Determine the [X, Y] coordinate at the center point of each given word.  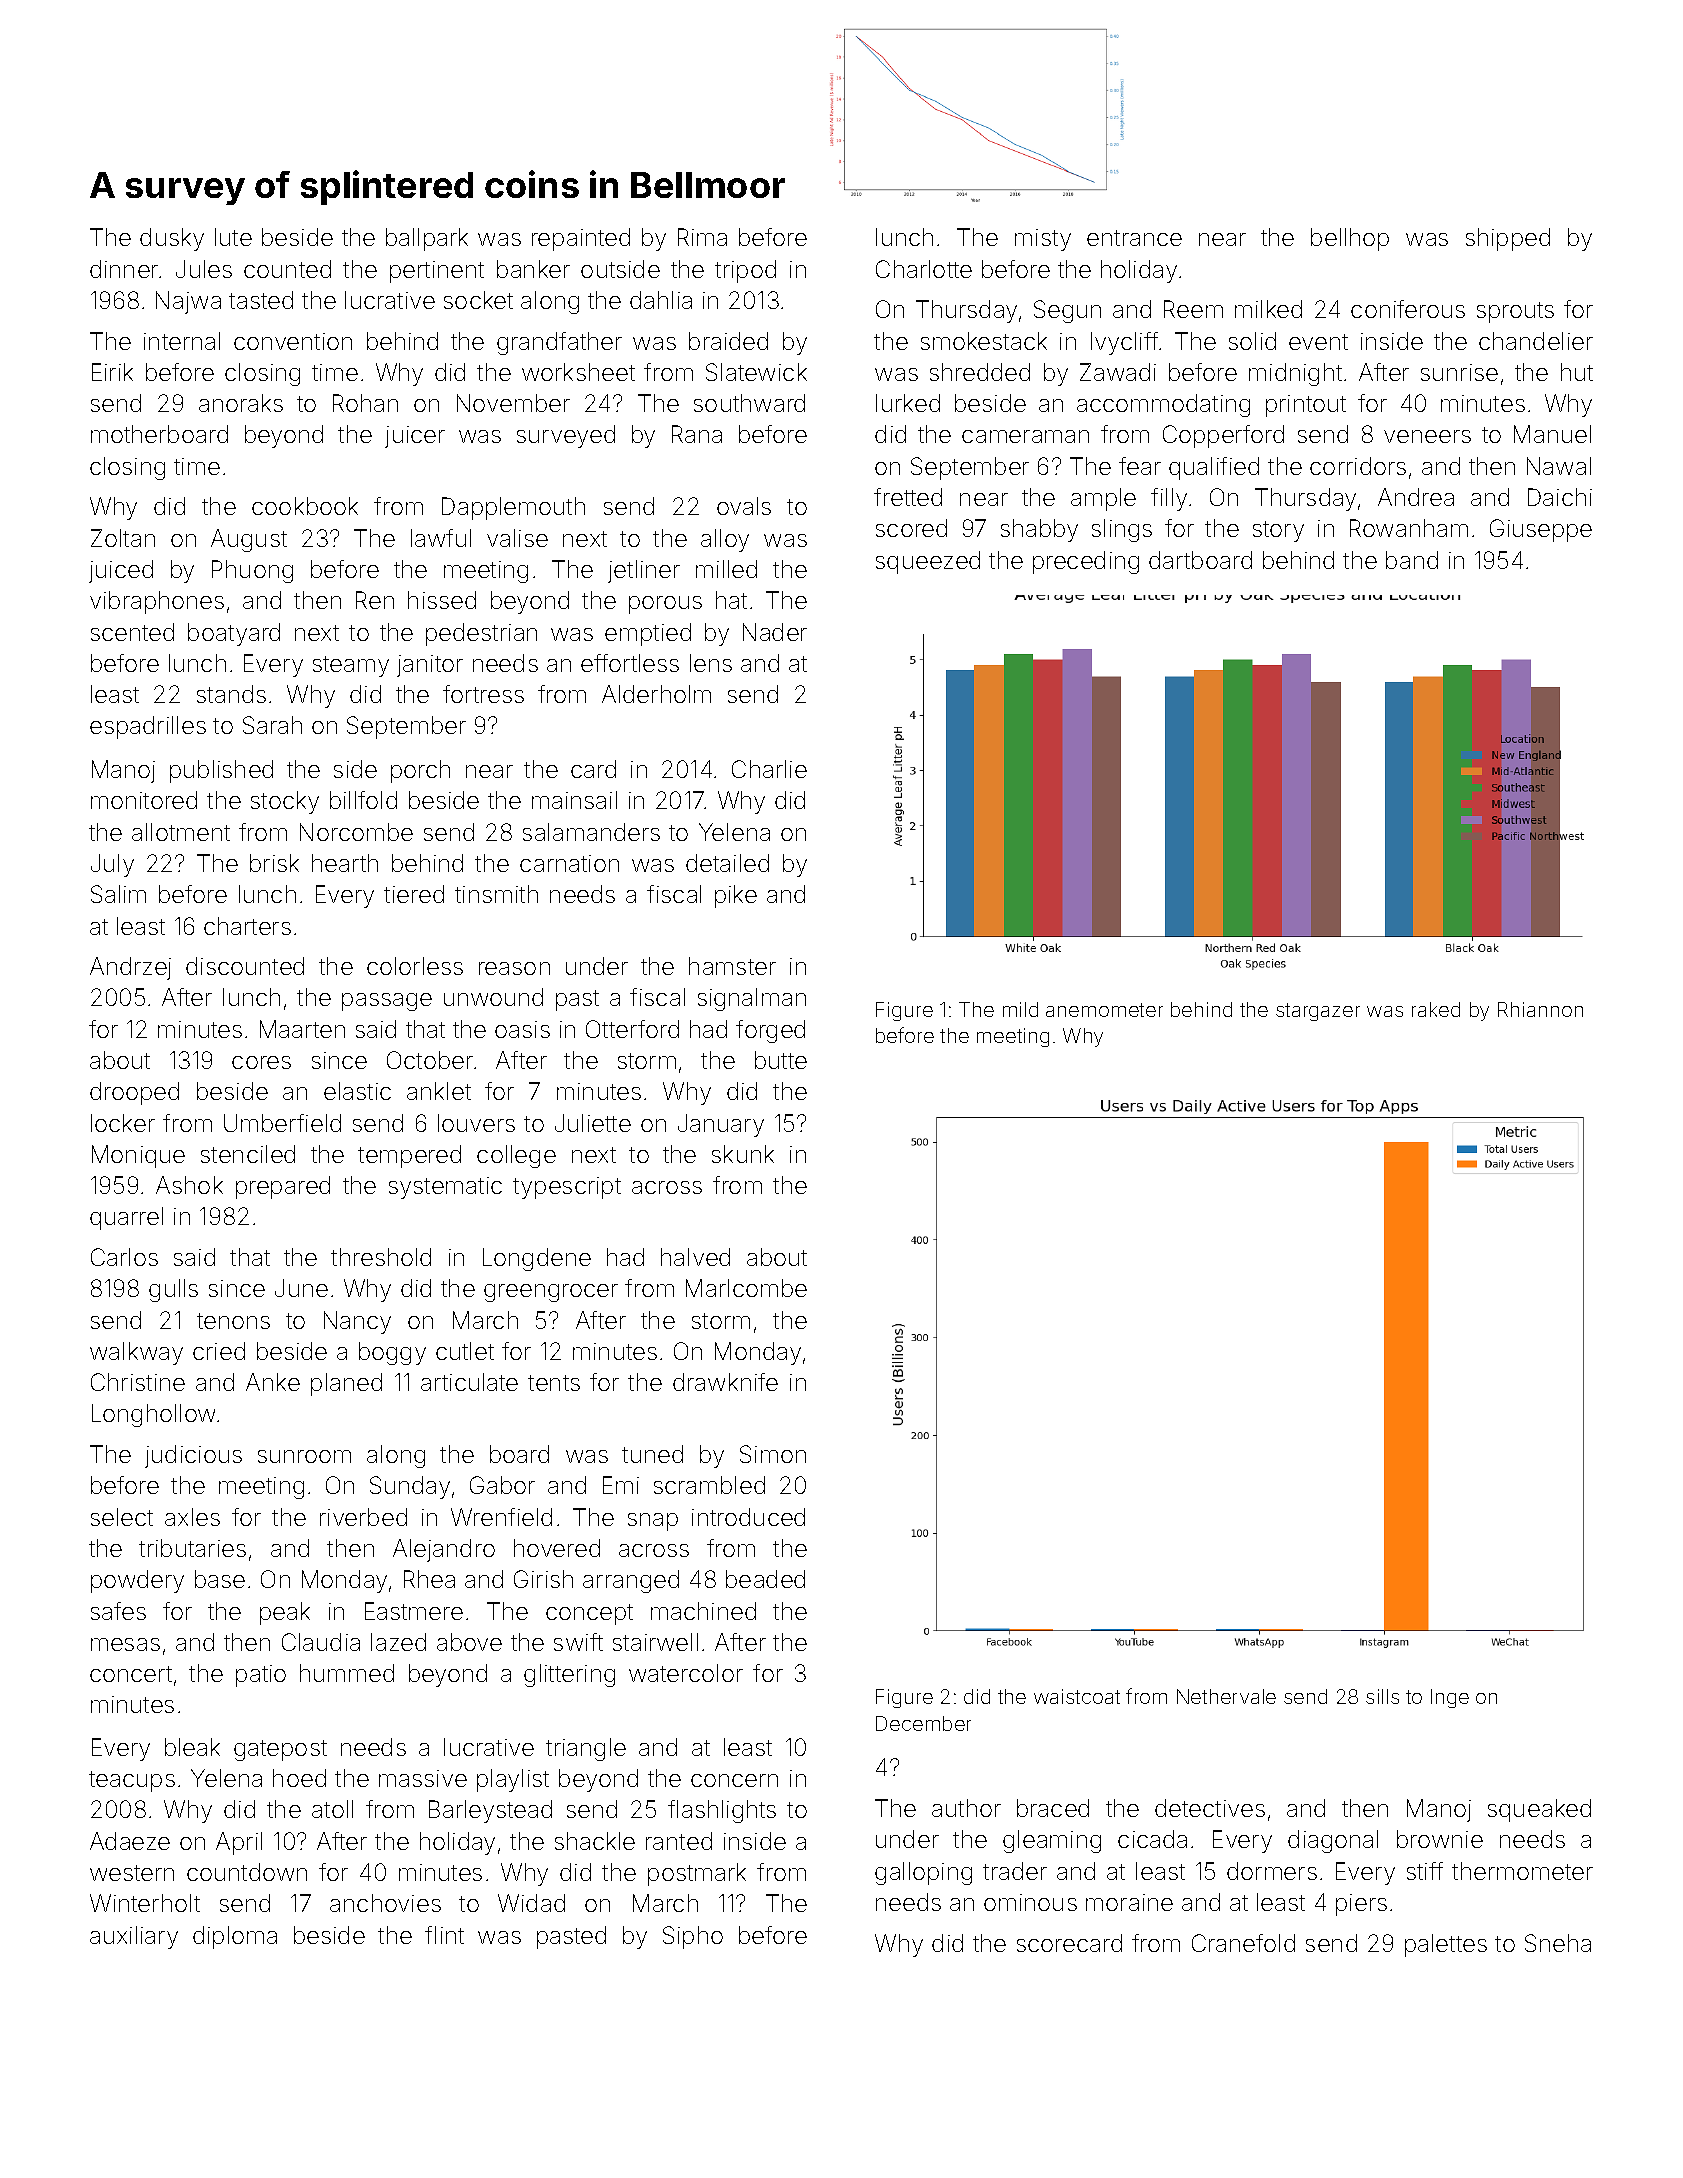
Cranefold [1243, 1943]
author [966, 1808]
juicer [415, 437]
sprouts [1515, 312]
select [122, 1517]
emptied [648, 634]
